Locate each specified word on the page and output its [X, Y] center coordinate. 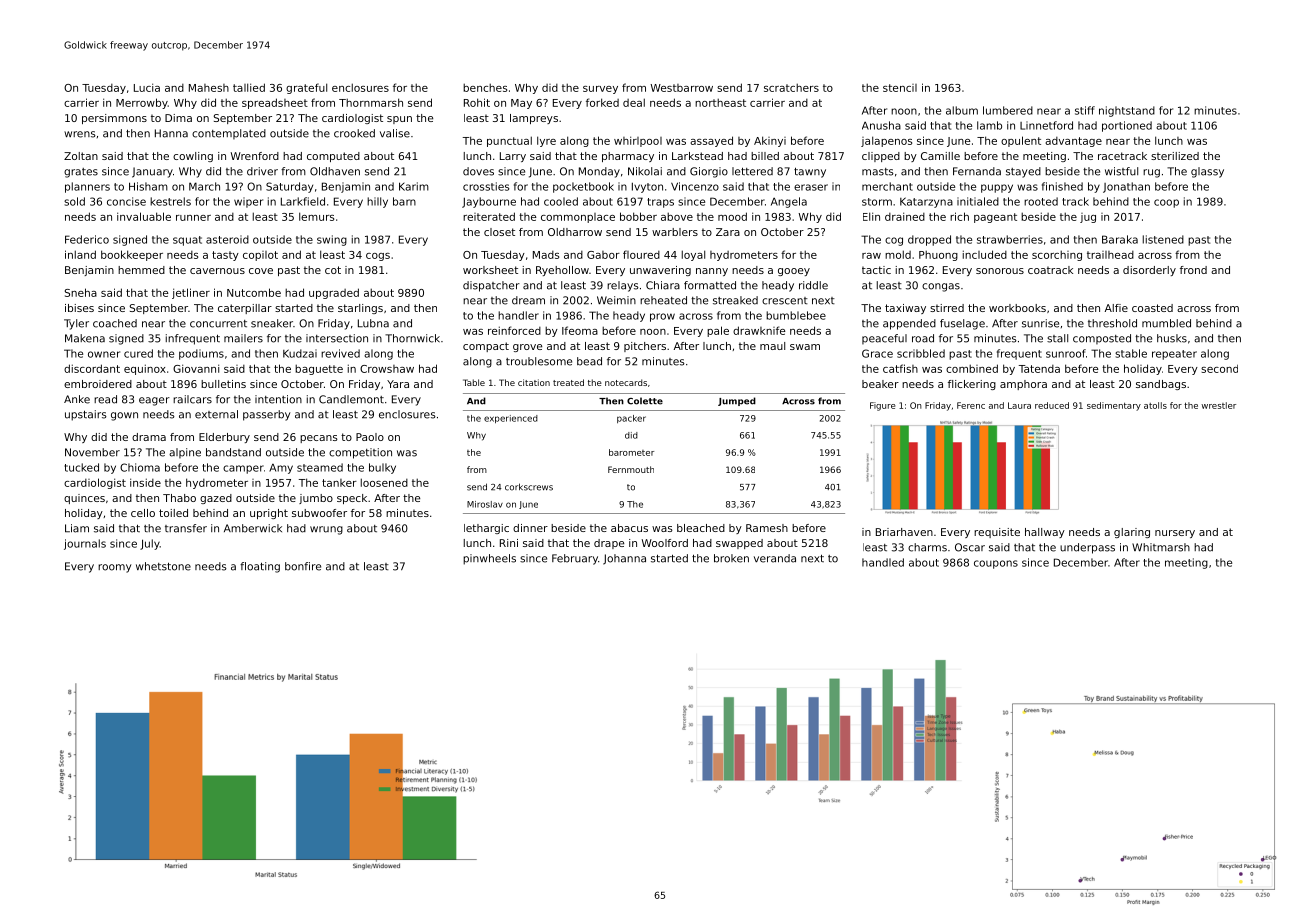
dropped [929, 240]
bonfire [303, 566]
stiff [1085, 110]
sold [74, 201]
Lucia [147, 87]
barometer [631, 452]
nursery [1175, 534]
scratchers [791, 87]
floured [641, 254]
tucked [81, 467]
